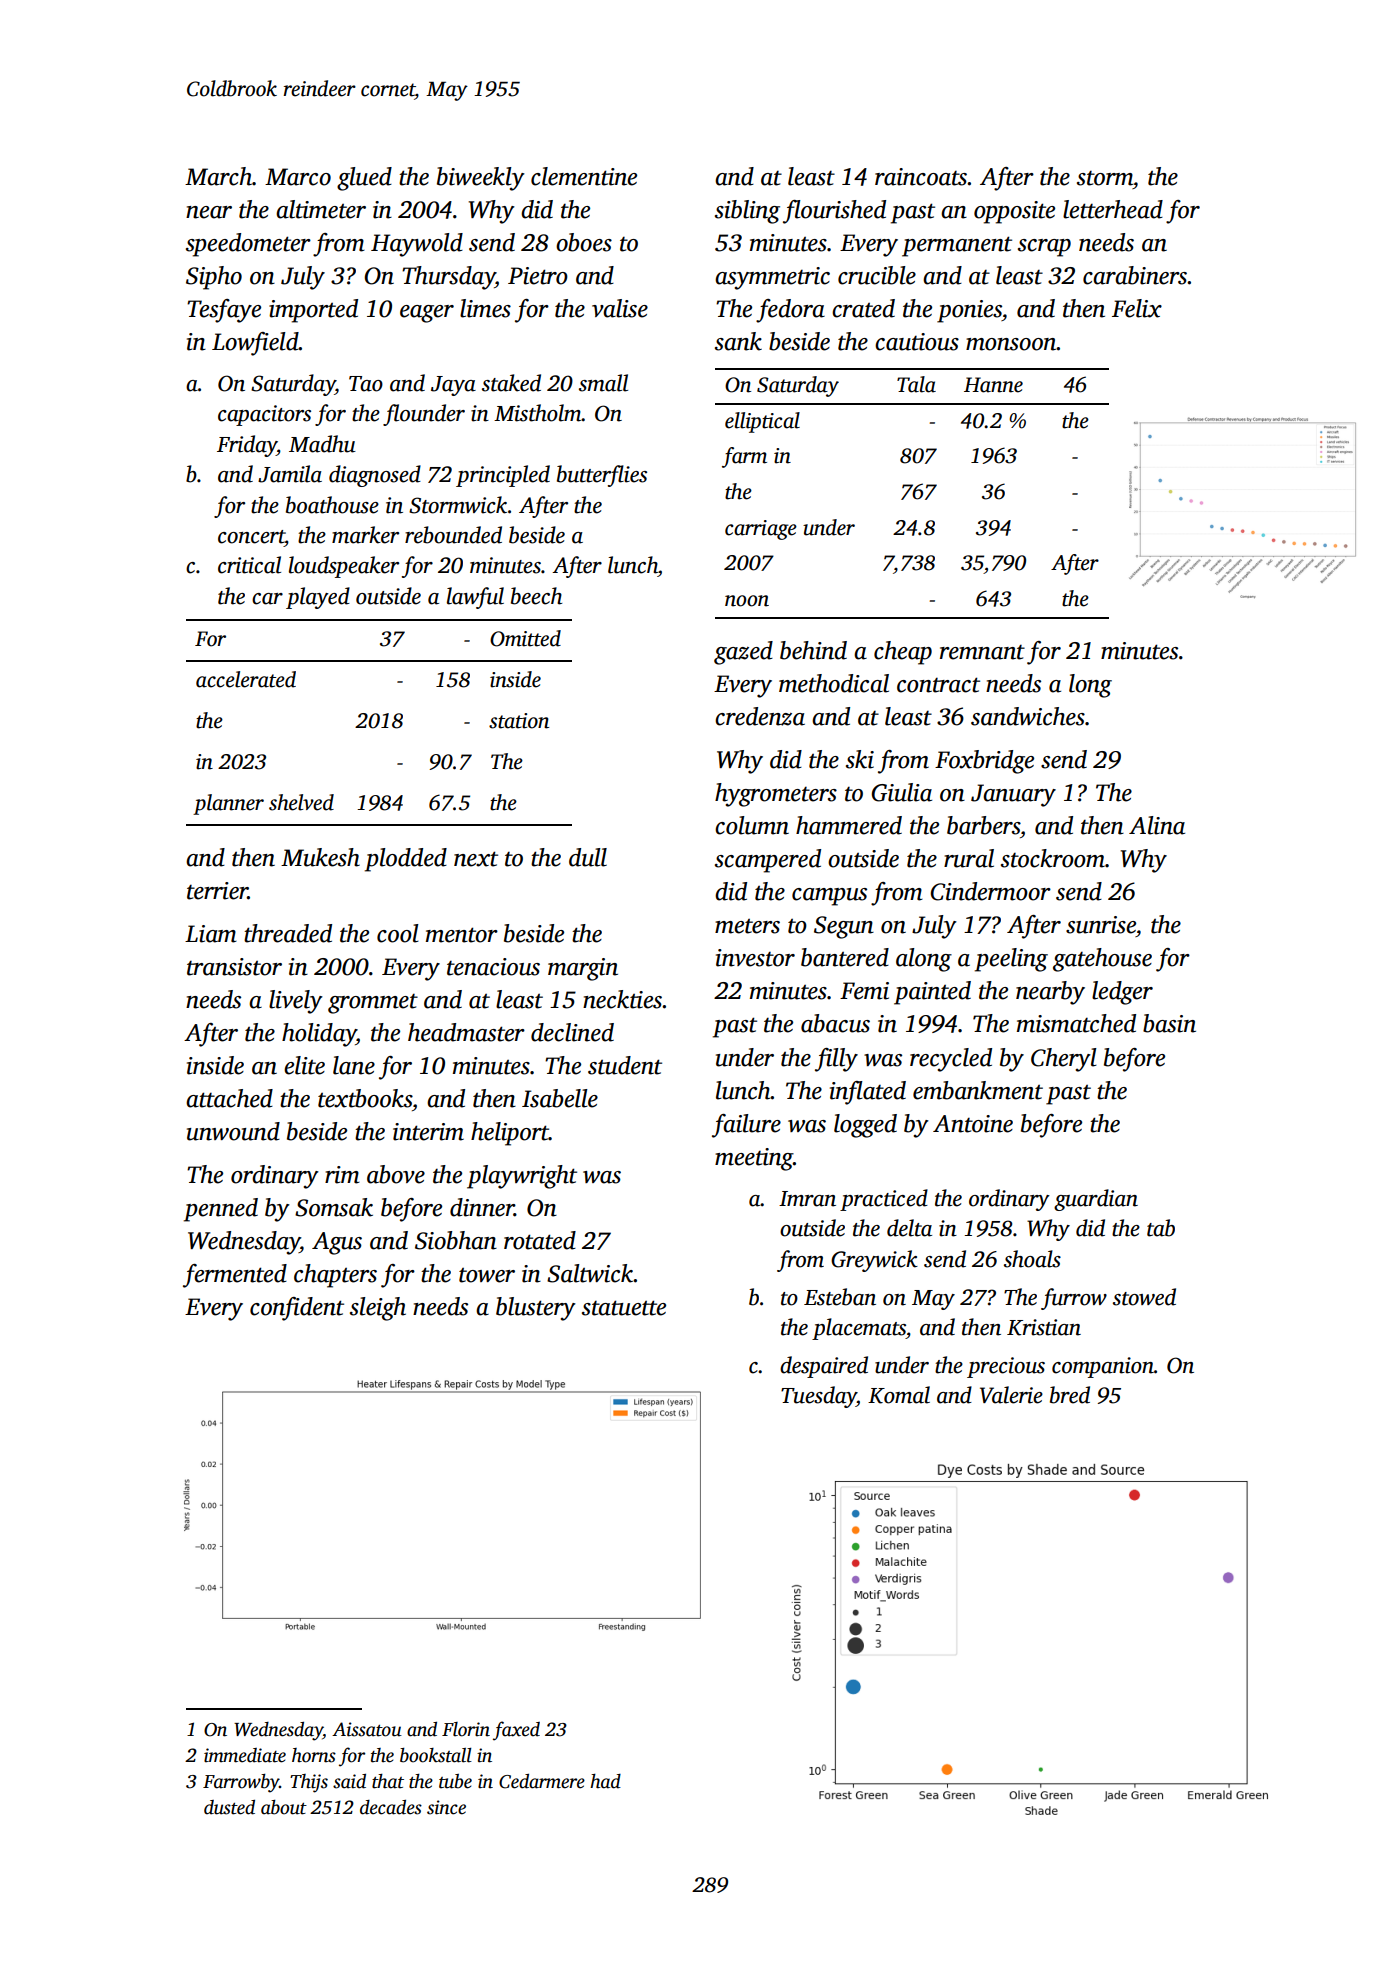 The image size is (1386, 1969). Describe the element at coordinates (221, 1210) in the image. I see `penned` at that location.
